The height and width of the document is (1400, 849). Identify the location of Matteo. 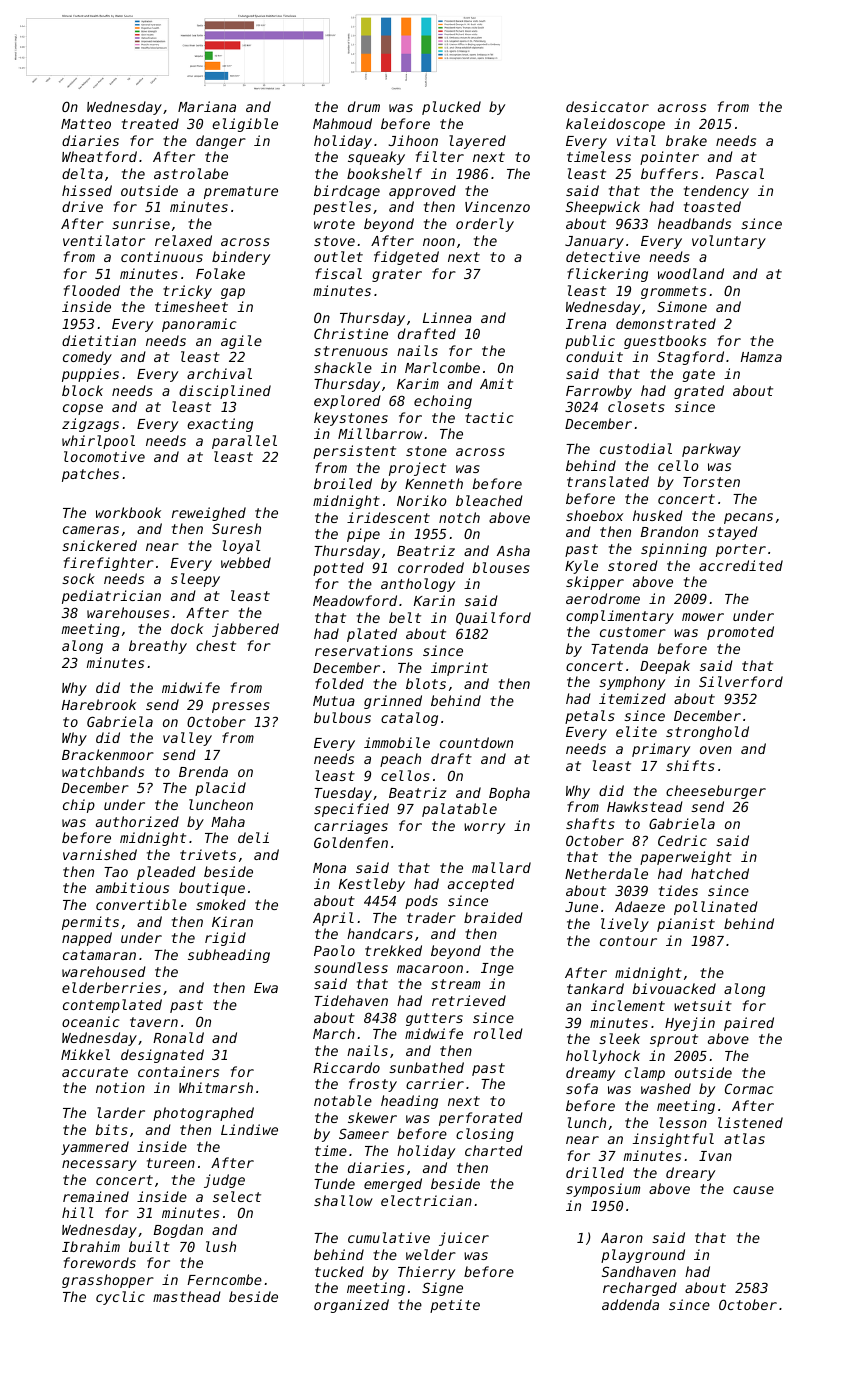
(86, 124).
